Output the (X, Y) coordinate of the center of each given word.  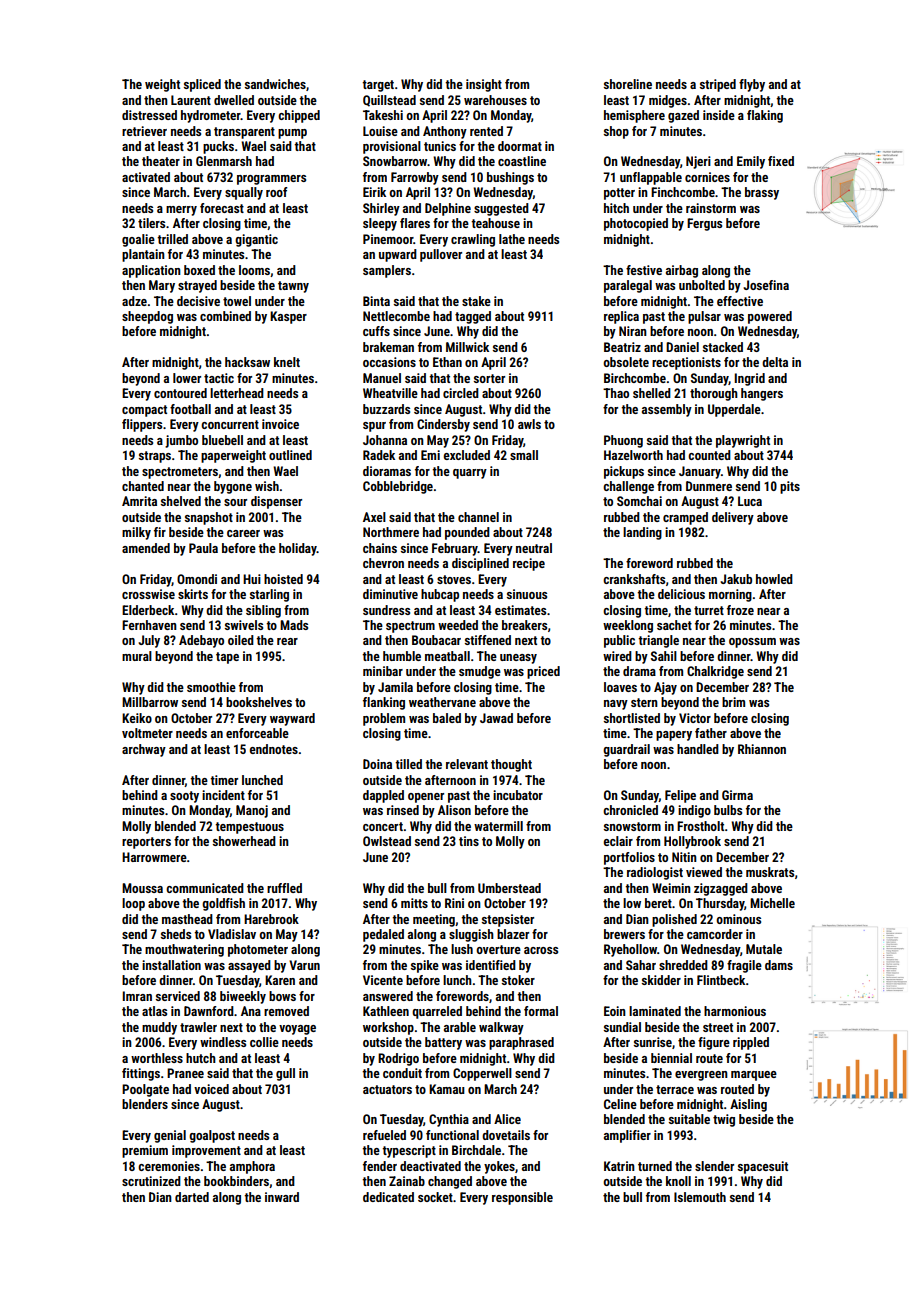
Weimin (671, 888)
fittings (141, 1074)
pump (292, 134)
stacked (723, 347)
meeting (434, 920)
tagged (473, 317)
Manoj (252, 811)
